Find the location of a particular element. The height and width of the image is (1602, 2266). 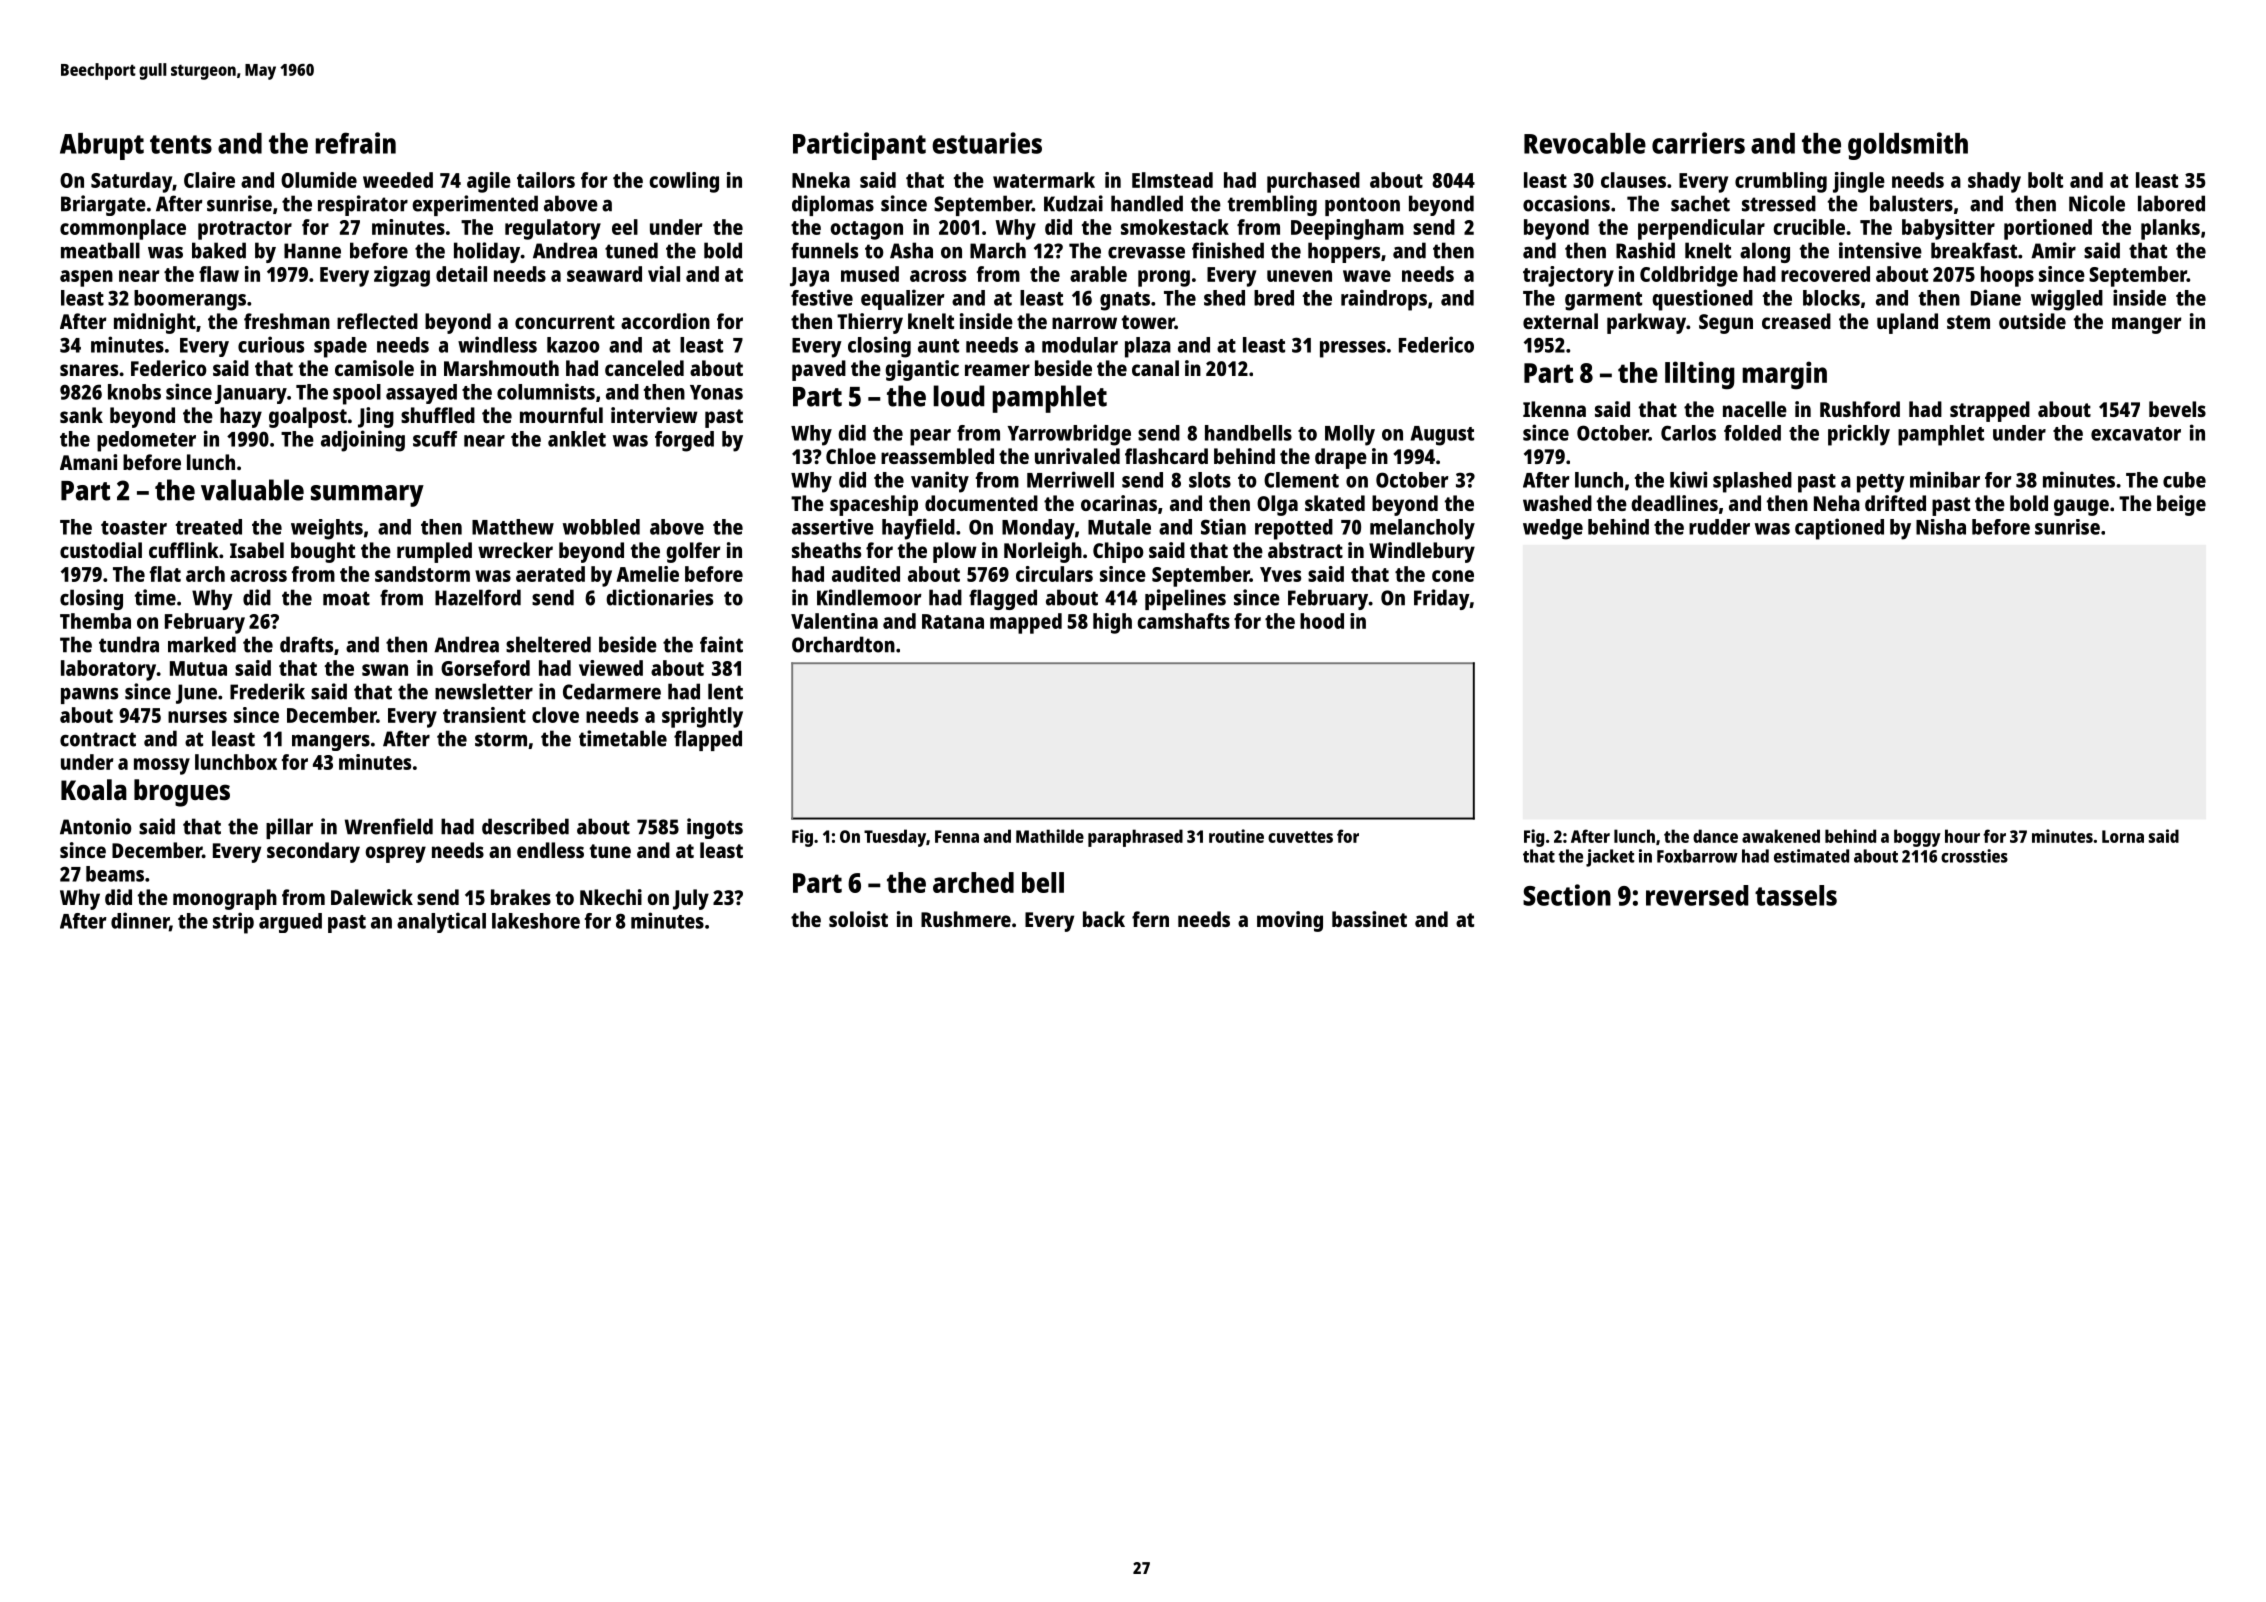

presses is located at coordinates (1353, 349).
